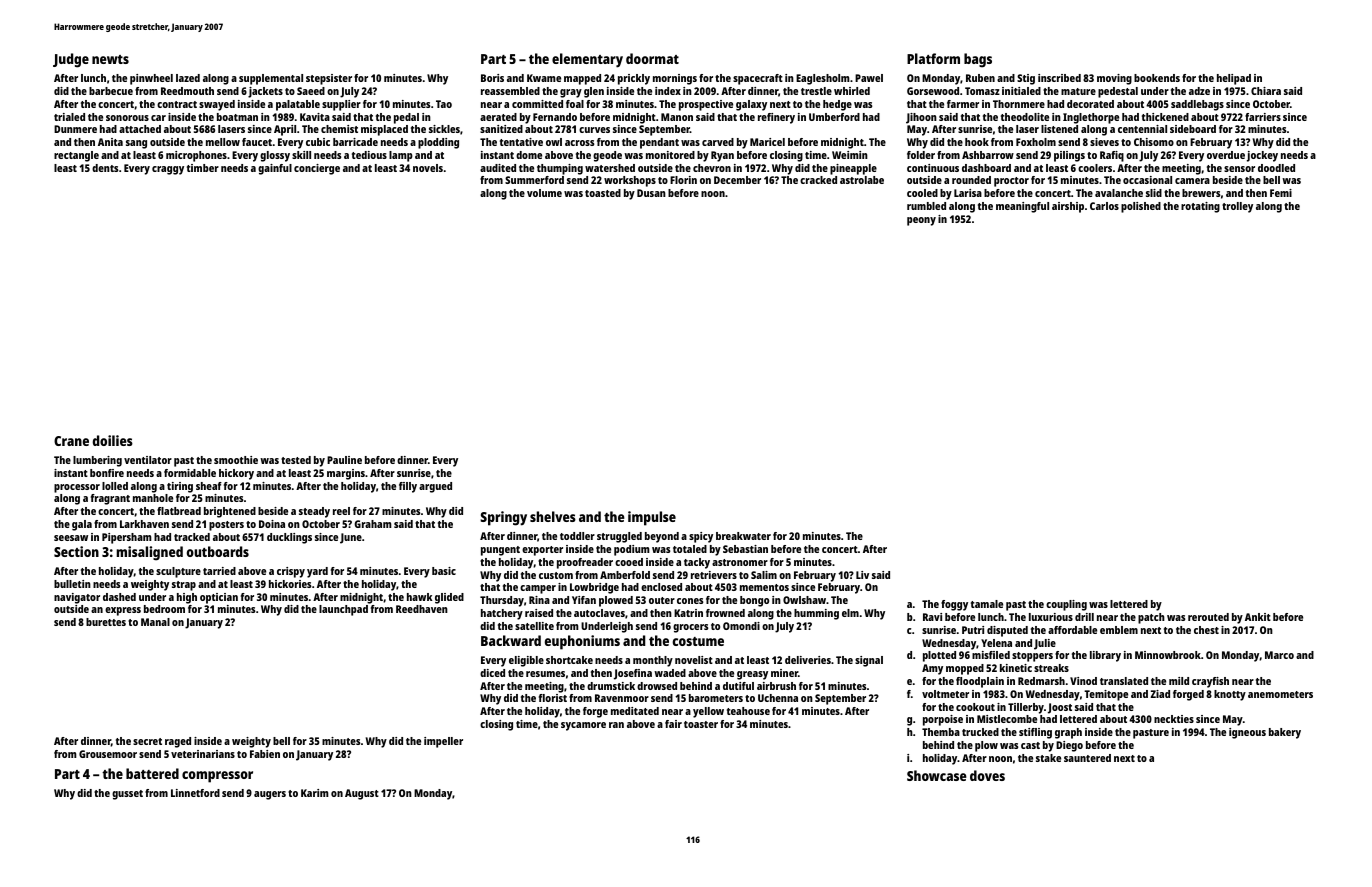 This screenshot has width=1372, height=887. What do you see at coordinates (71, 60) in the screenshot?
I see `Judge` at bounding box center [71, 60].
